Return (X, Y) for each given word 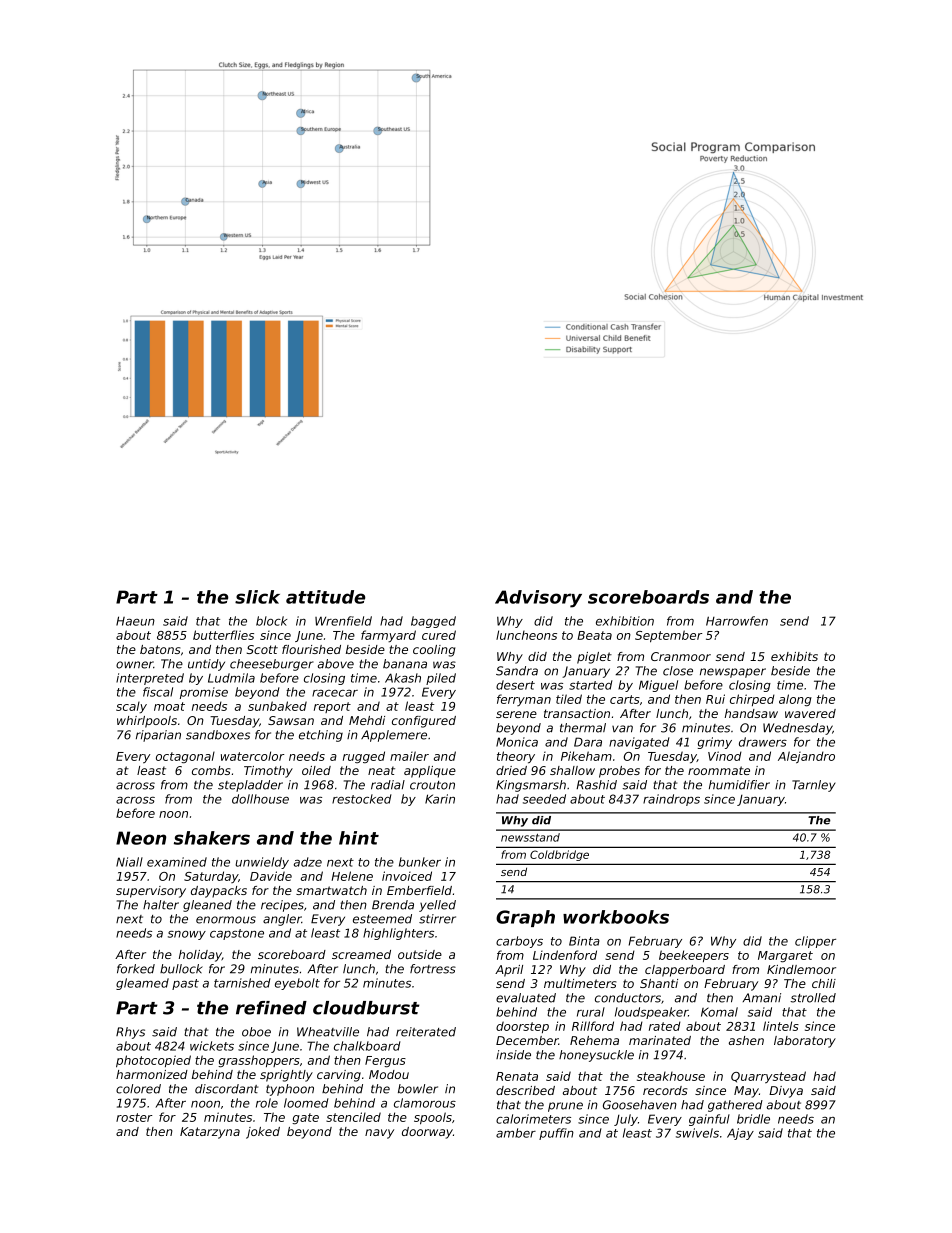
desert (515, 685)
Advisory (538, 599)
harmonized (152, 1074)
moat (169, 706)
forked (136, 969)
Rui (715, 699)
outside (420, 954)
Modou (389, 1074)
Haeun (135, 621)
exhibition (625, 621)
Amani (762, 998)
